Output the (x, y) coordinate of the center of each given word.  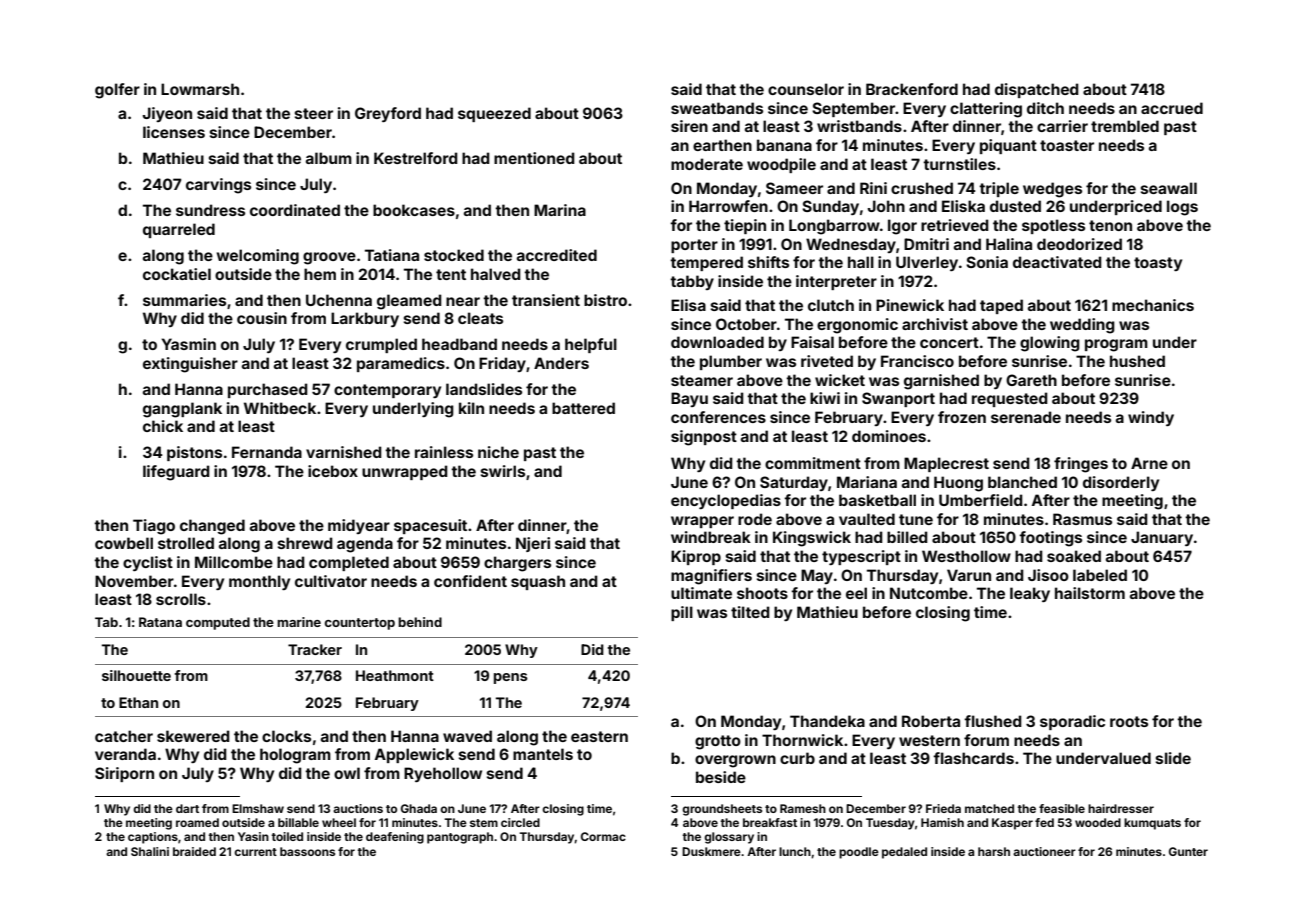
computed (218, 623)
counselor (806, 89)
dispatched (1037, 90)
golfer (117, 91)
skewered (193, 736)
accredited (557, 255)
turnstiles (959, 164)
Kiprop (696, 557)
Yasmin (188, 344)
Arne (1149, 463)
